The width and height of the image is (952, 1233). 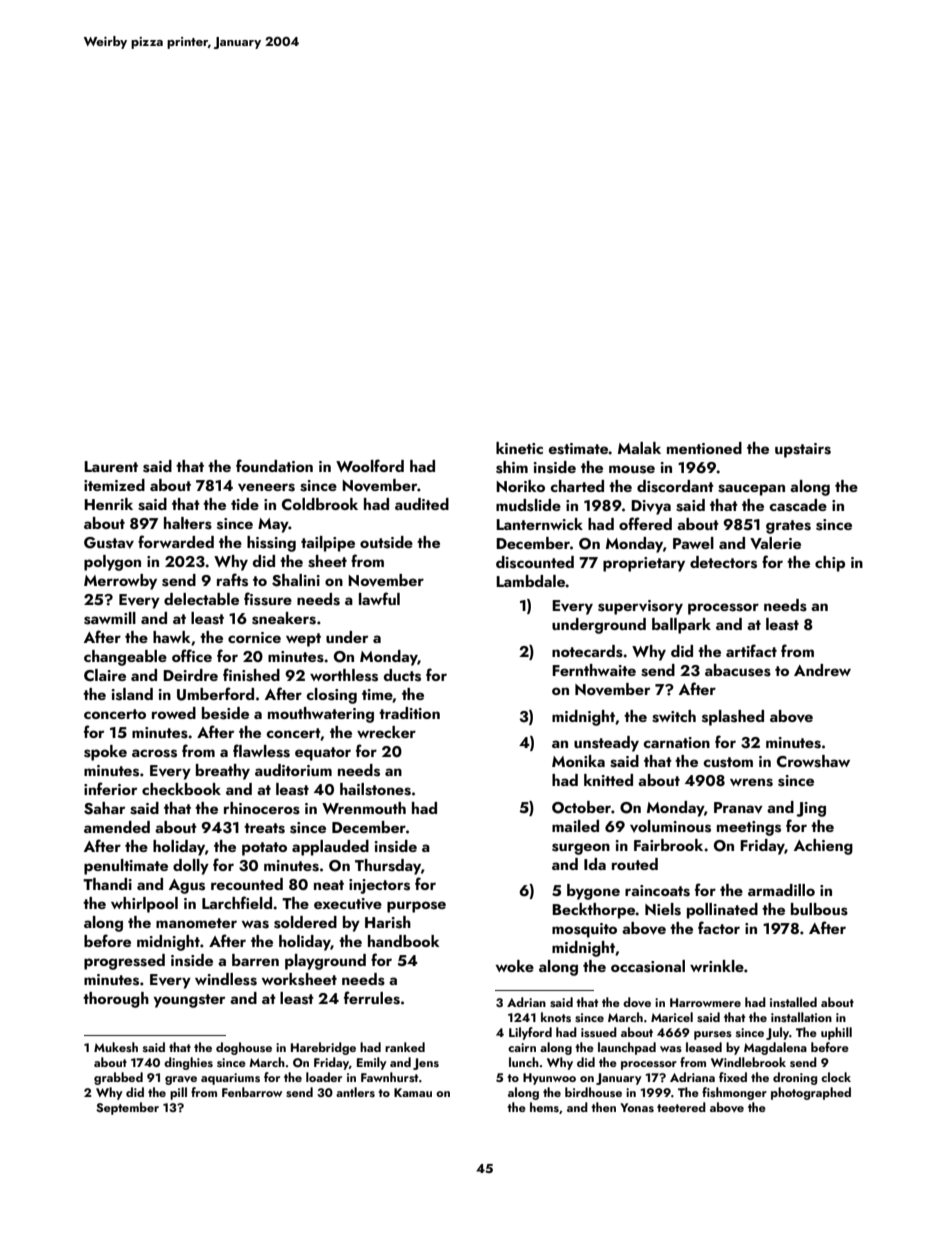 What do you see at coordinates (247, 884) in the image?
I see `recounted` at bounding box center [247, 884].
